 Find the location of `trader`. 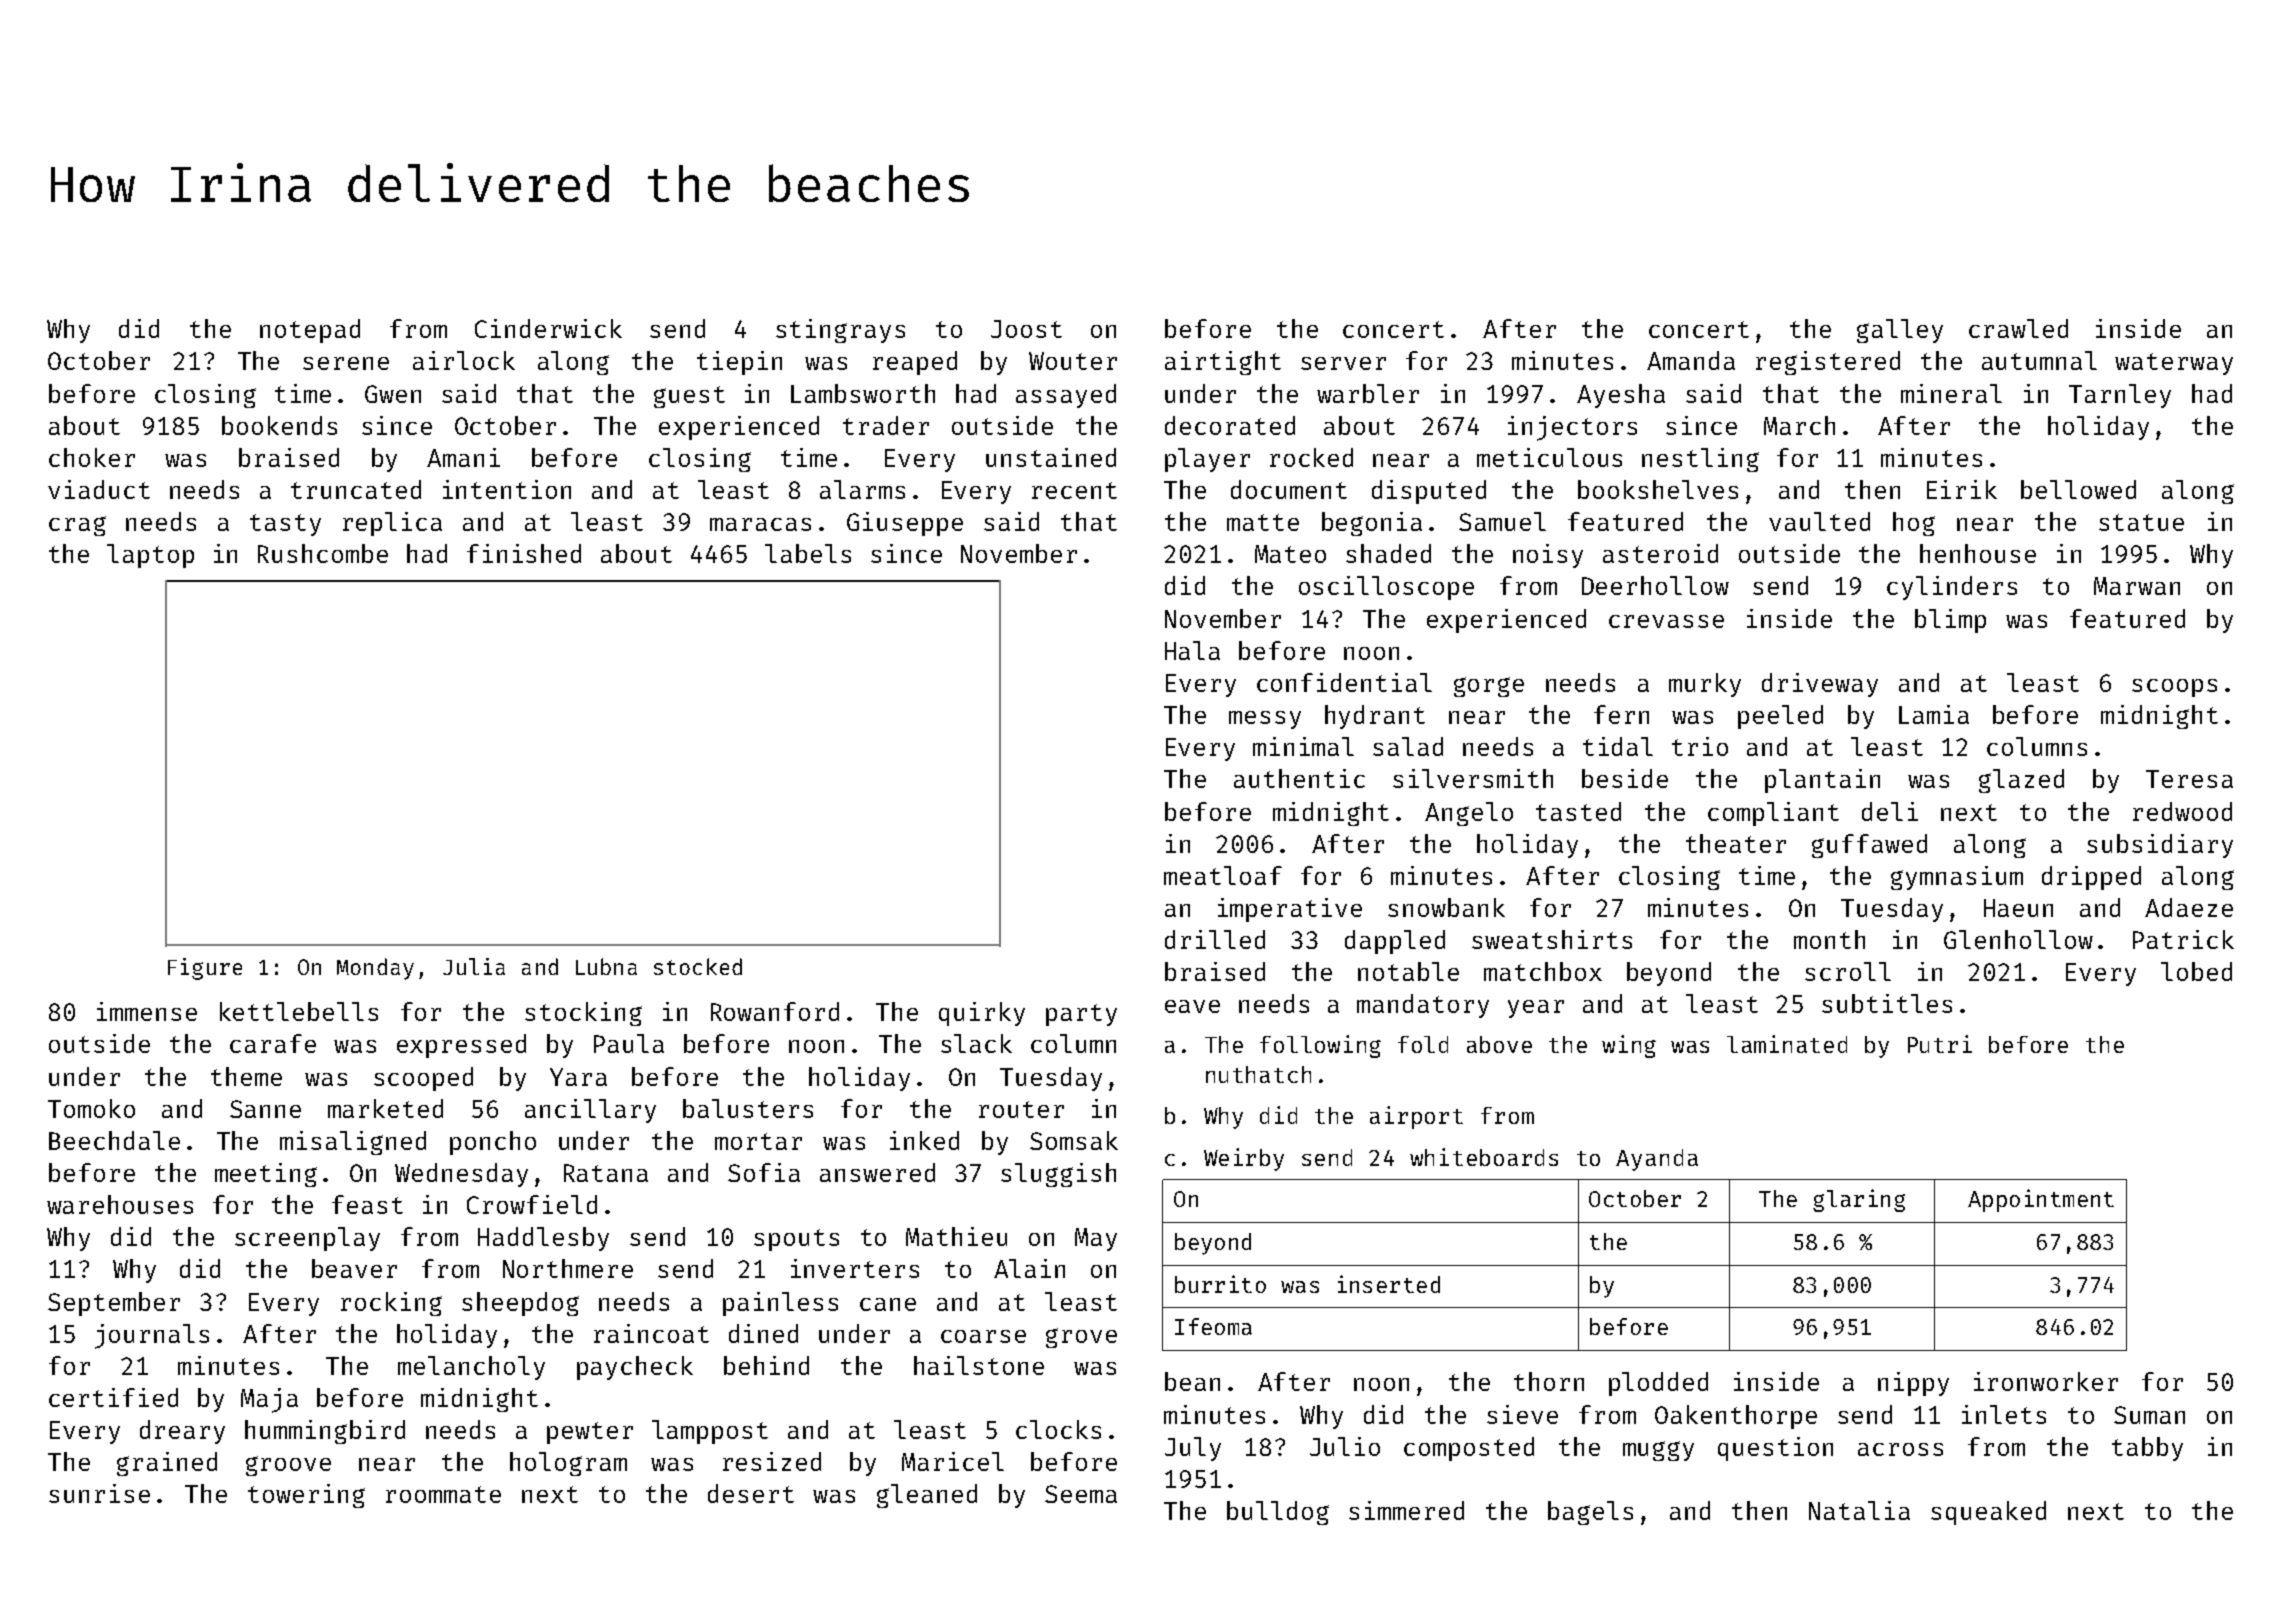

trader is located at coordinates (886, 425).
